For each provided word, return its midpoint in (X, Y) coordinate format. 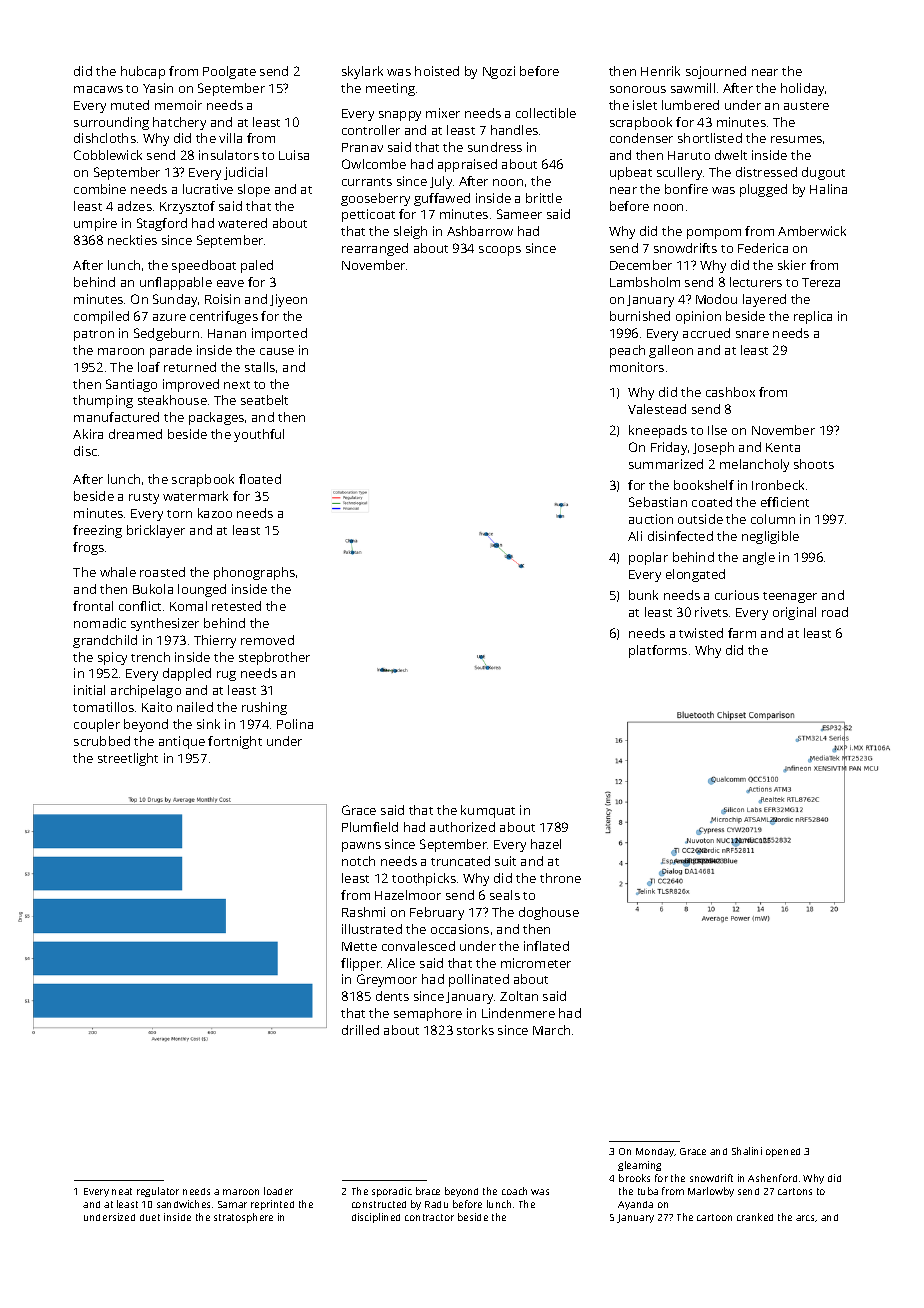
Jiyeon (288, 300)
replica (813, 317)
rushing (264, 708)
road (835, 612)
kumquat (488, 811)
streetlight (128, 759)
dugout (823, 173)
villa (230, 138)
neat (122, 1191)
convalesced (418, 946)
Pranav (362, 147)
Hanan (227, 333)
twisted (701, 633)
